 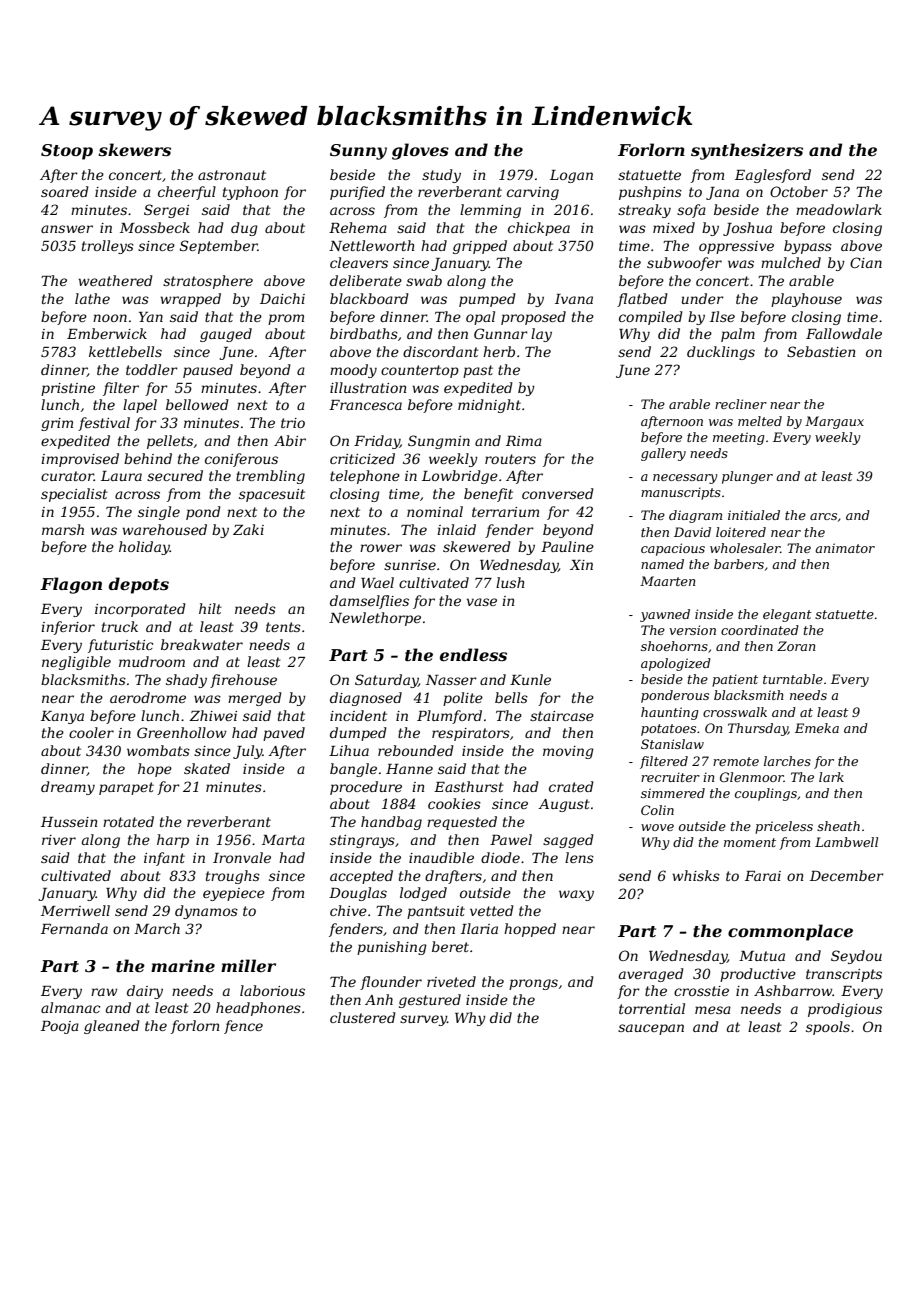 I want to click on synthesizers, so click(x=747, y=151).
